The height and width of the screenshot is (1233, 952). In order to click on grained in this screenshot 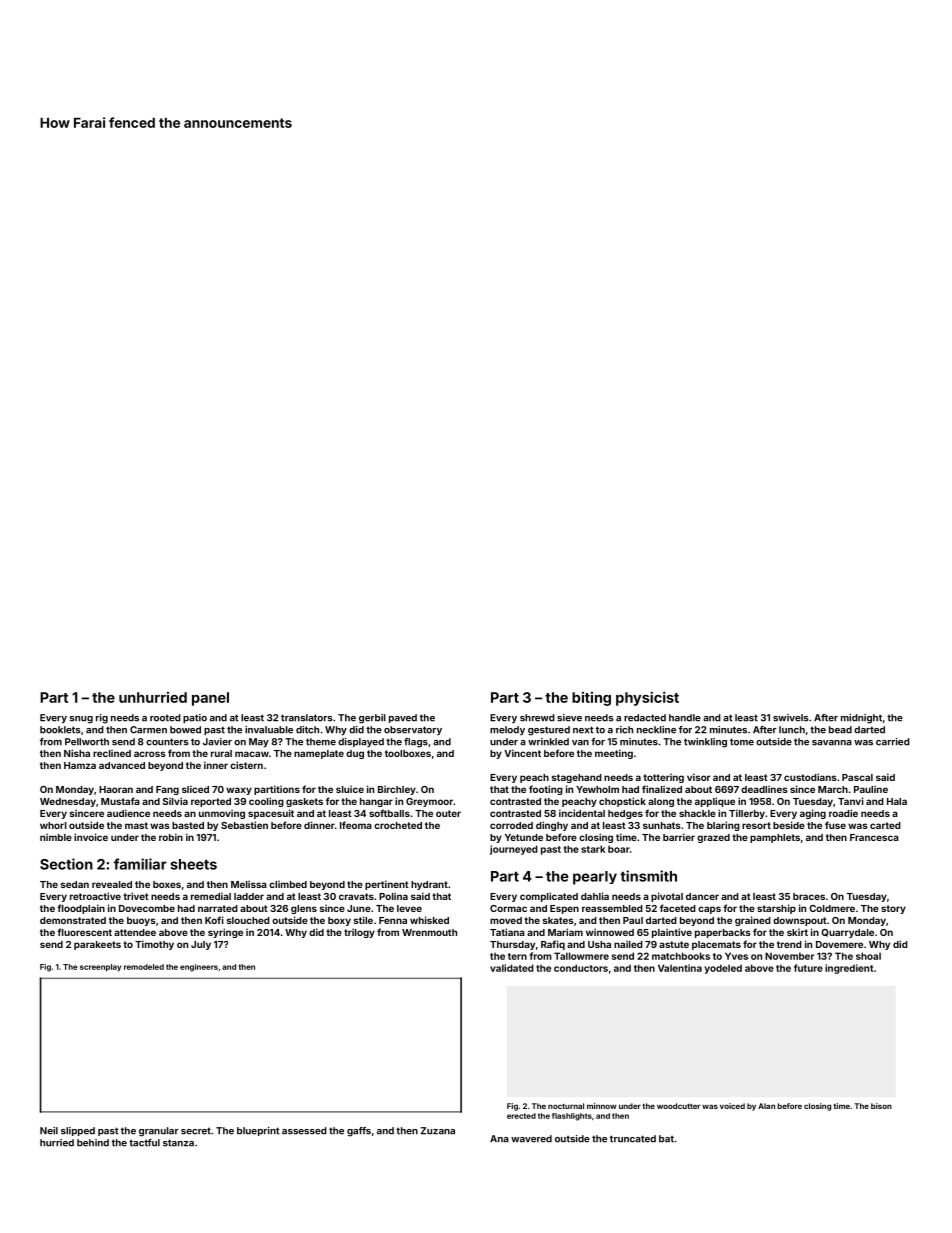, I will do `click(753, 921)`.
